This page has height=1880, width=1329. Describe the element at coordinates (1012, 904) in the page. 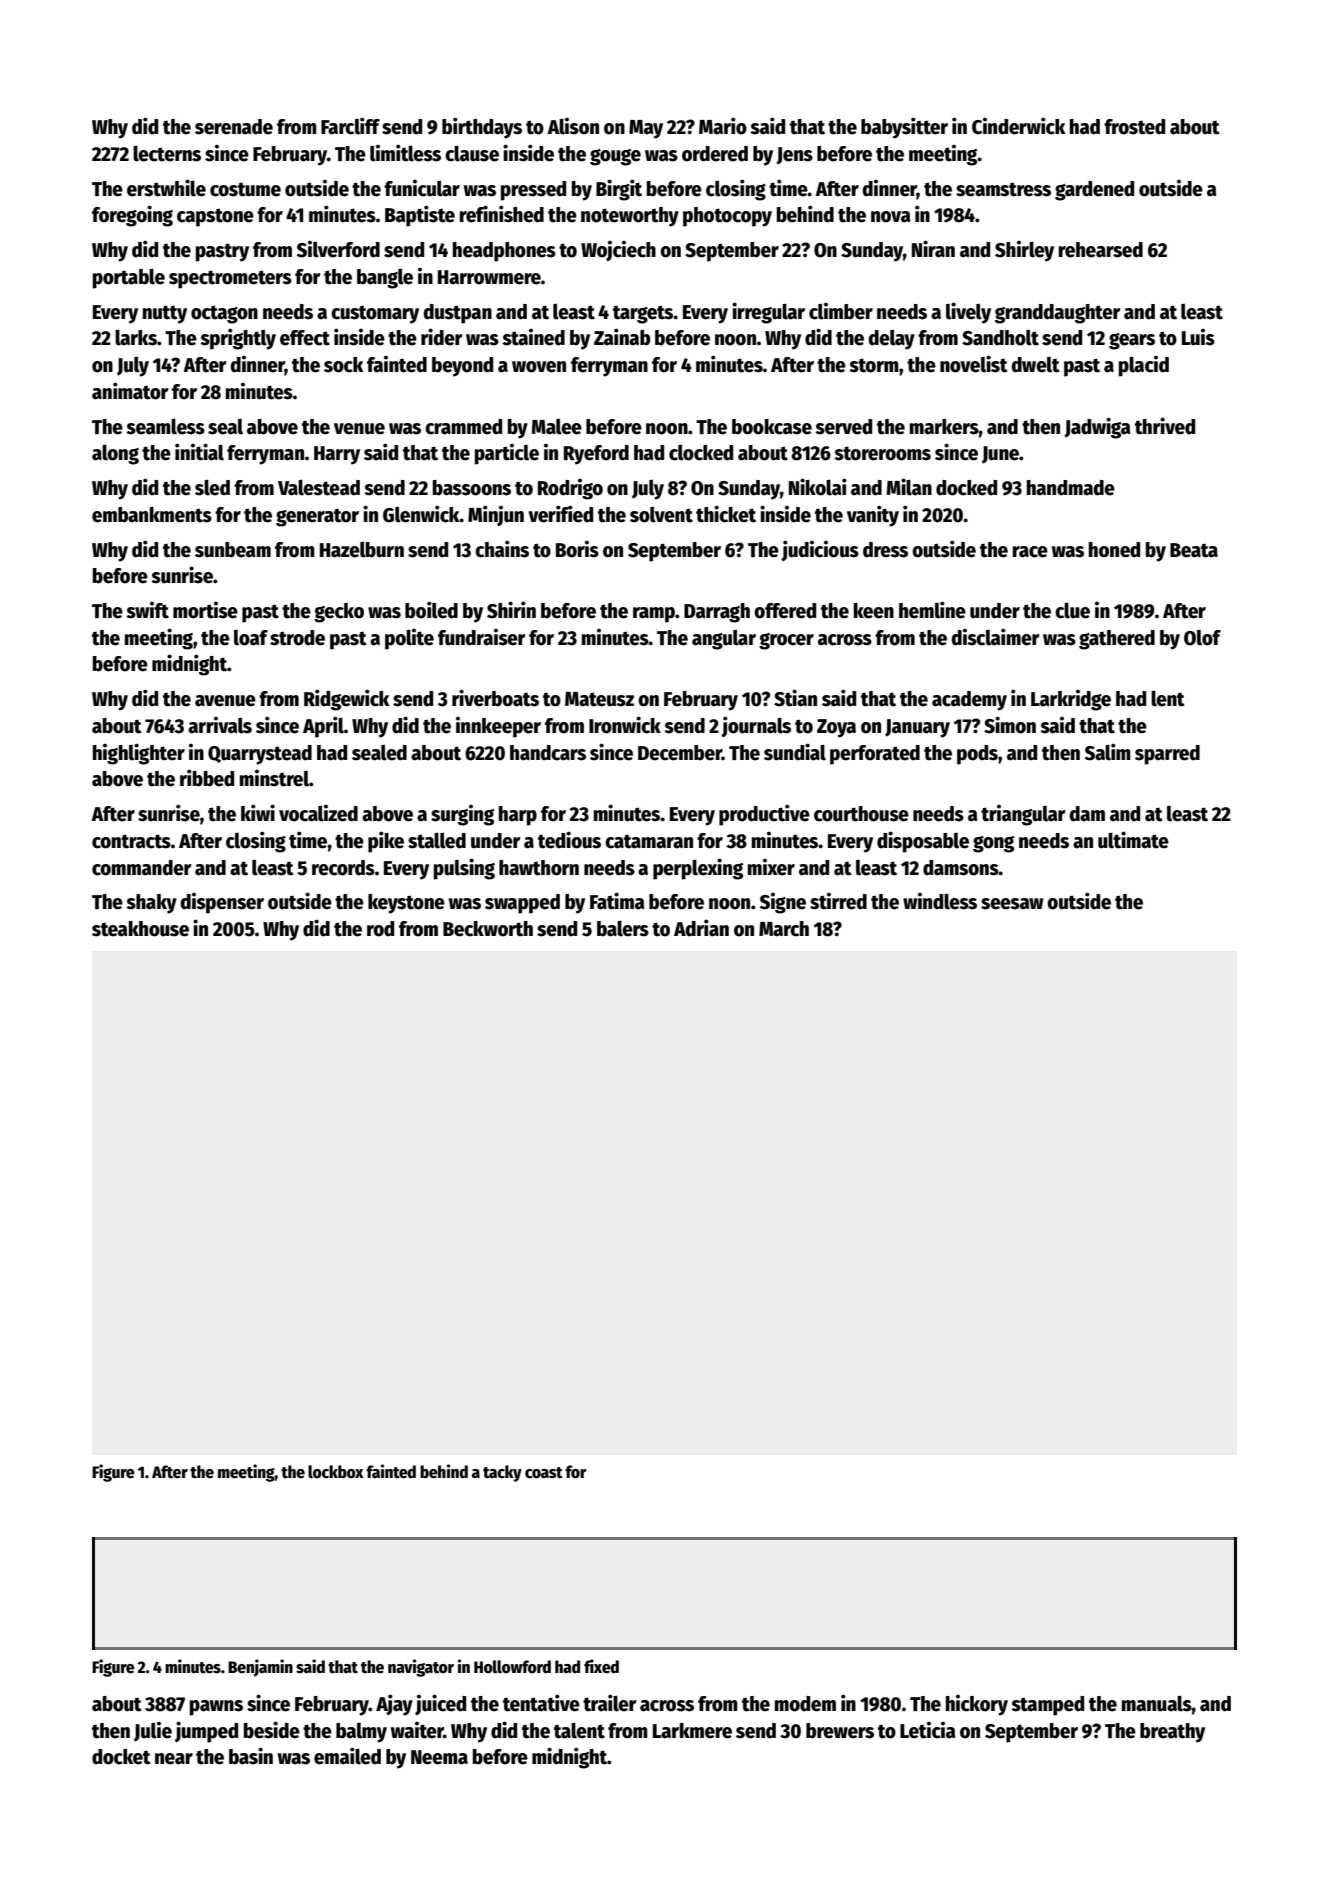

I see `seesaw` at that location.
